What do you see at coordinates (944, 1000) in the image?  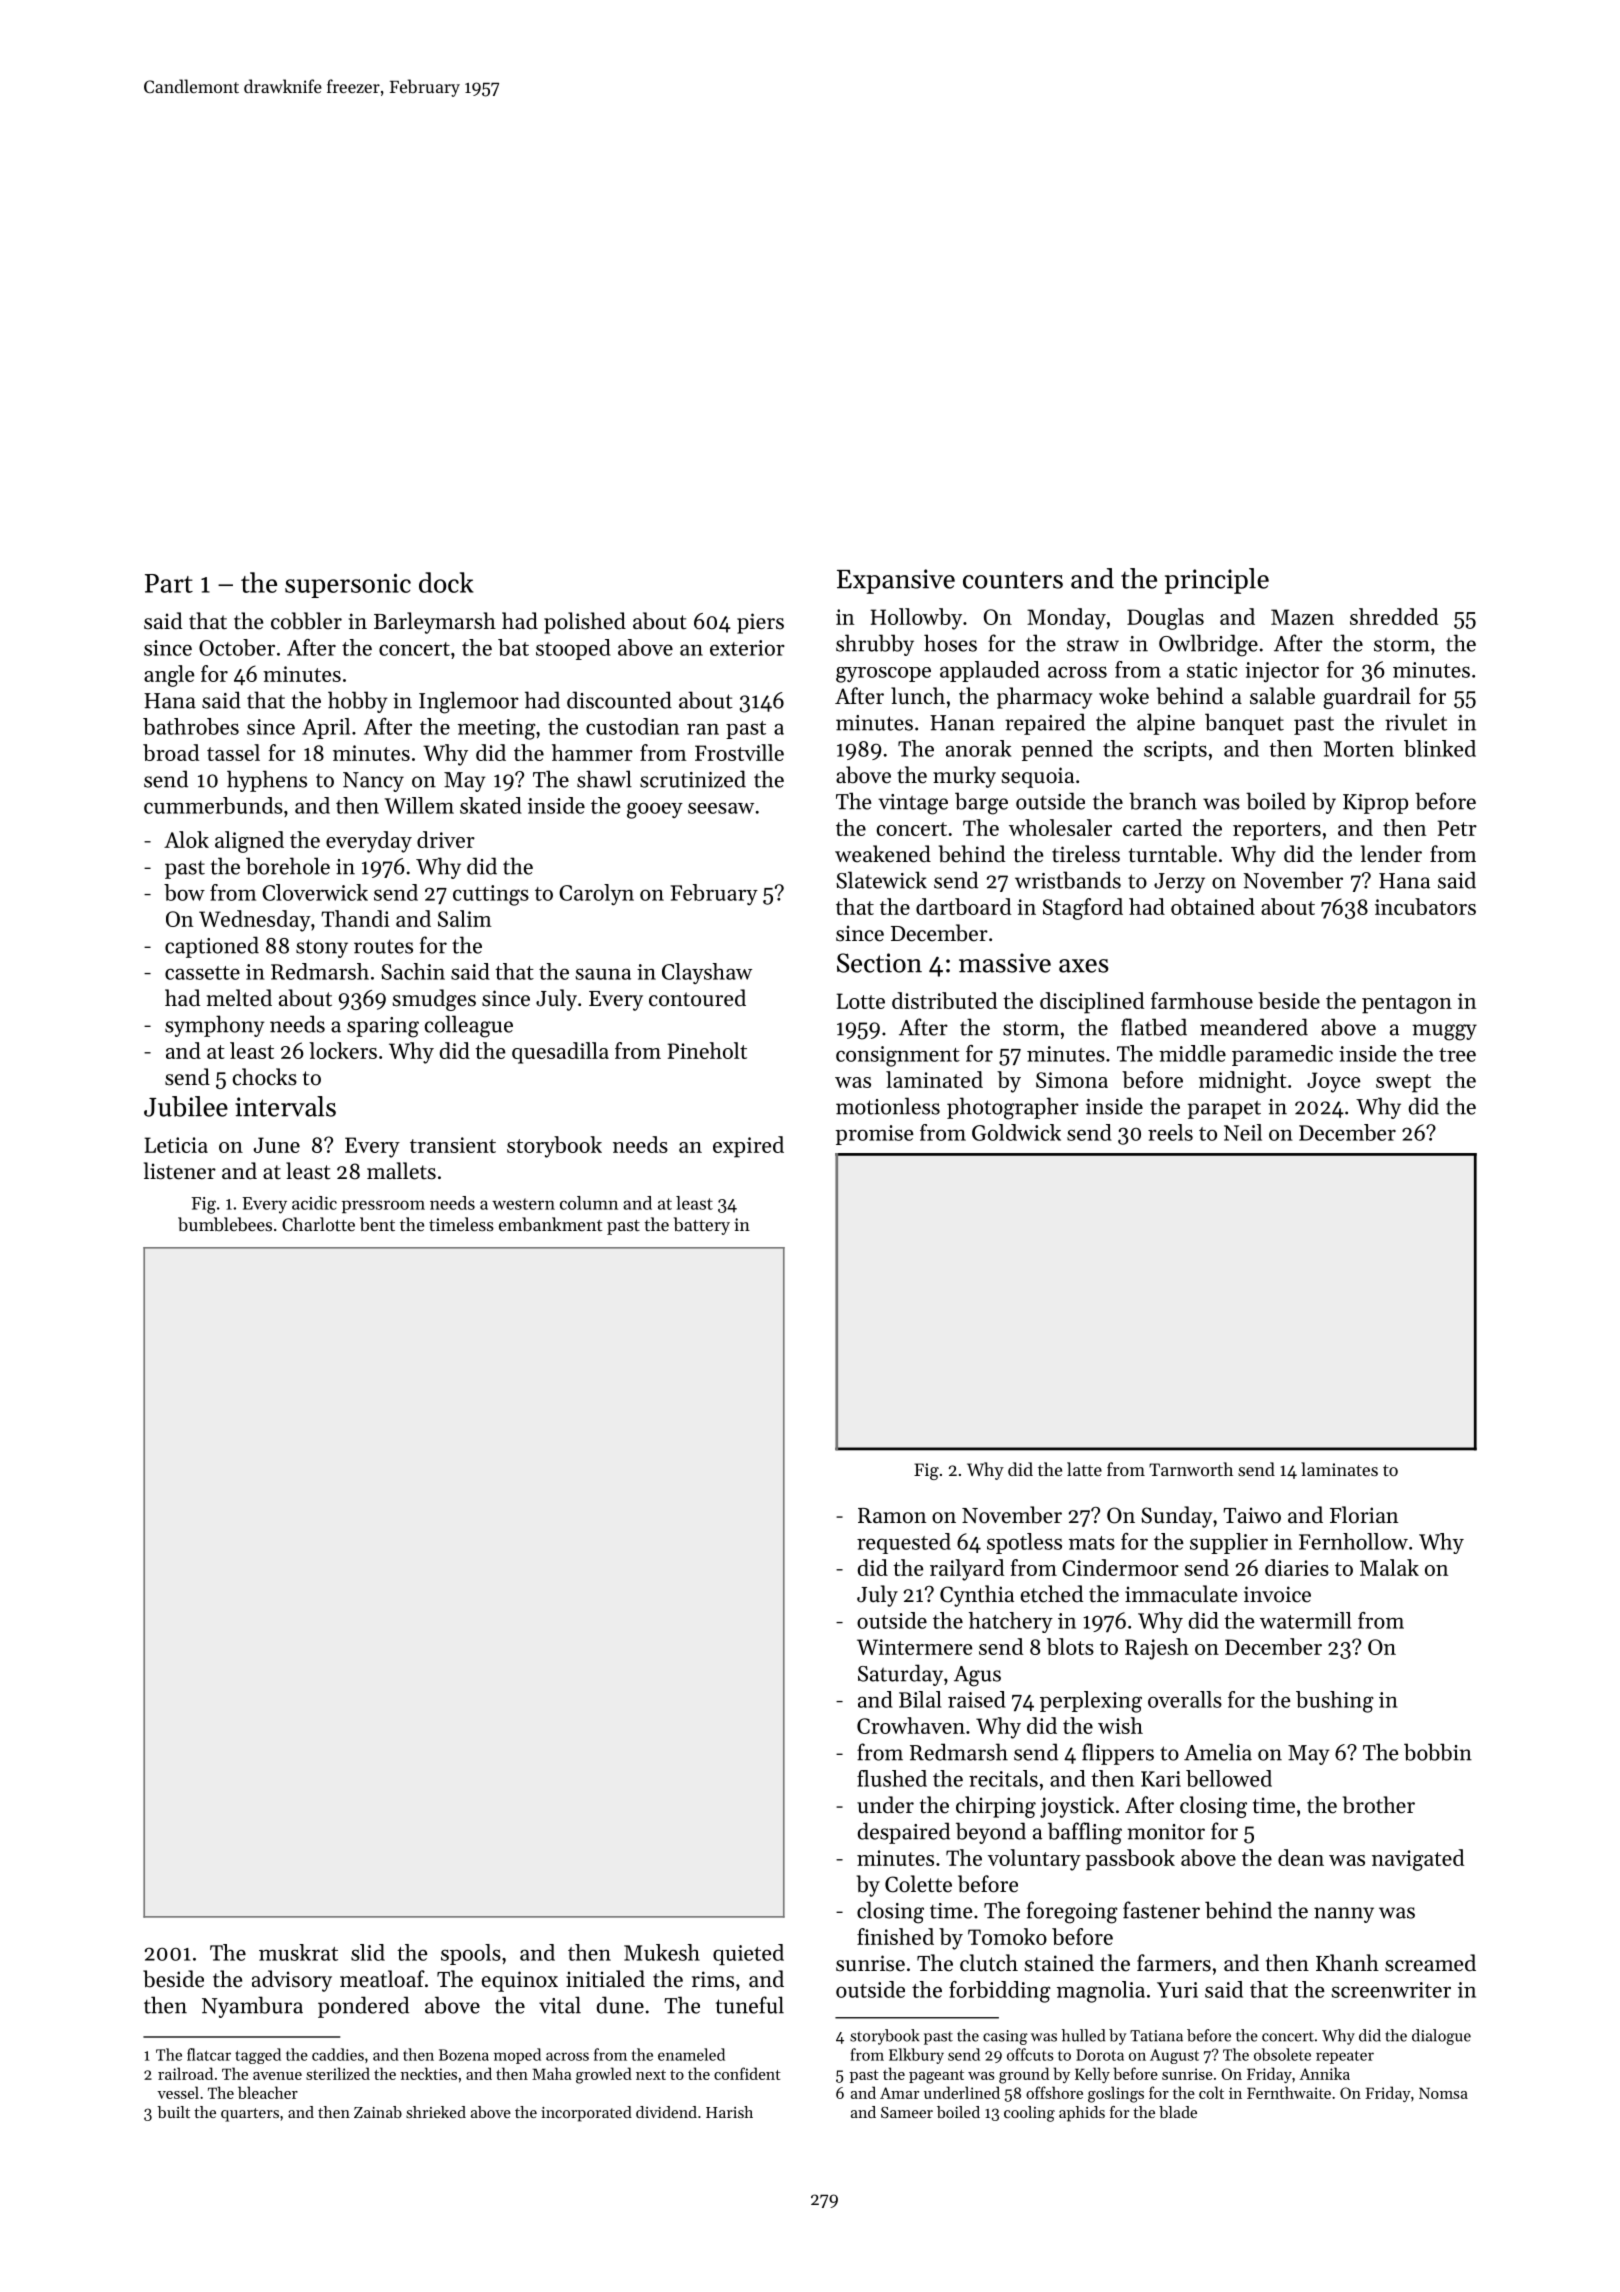 I see `distributed` at bounding box center [944, 1000].
